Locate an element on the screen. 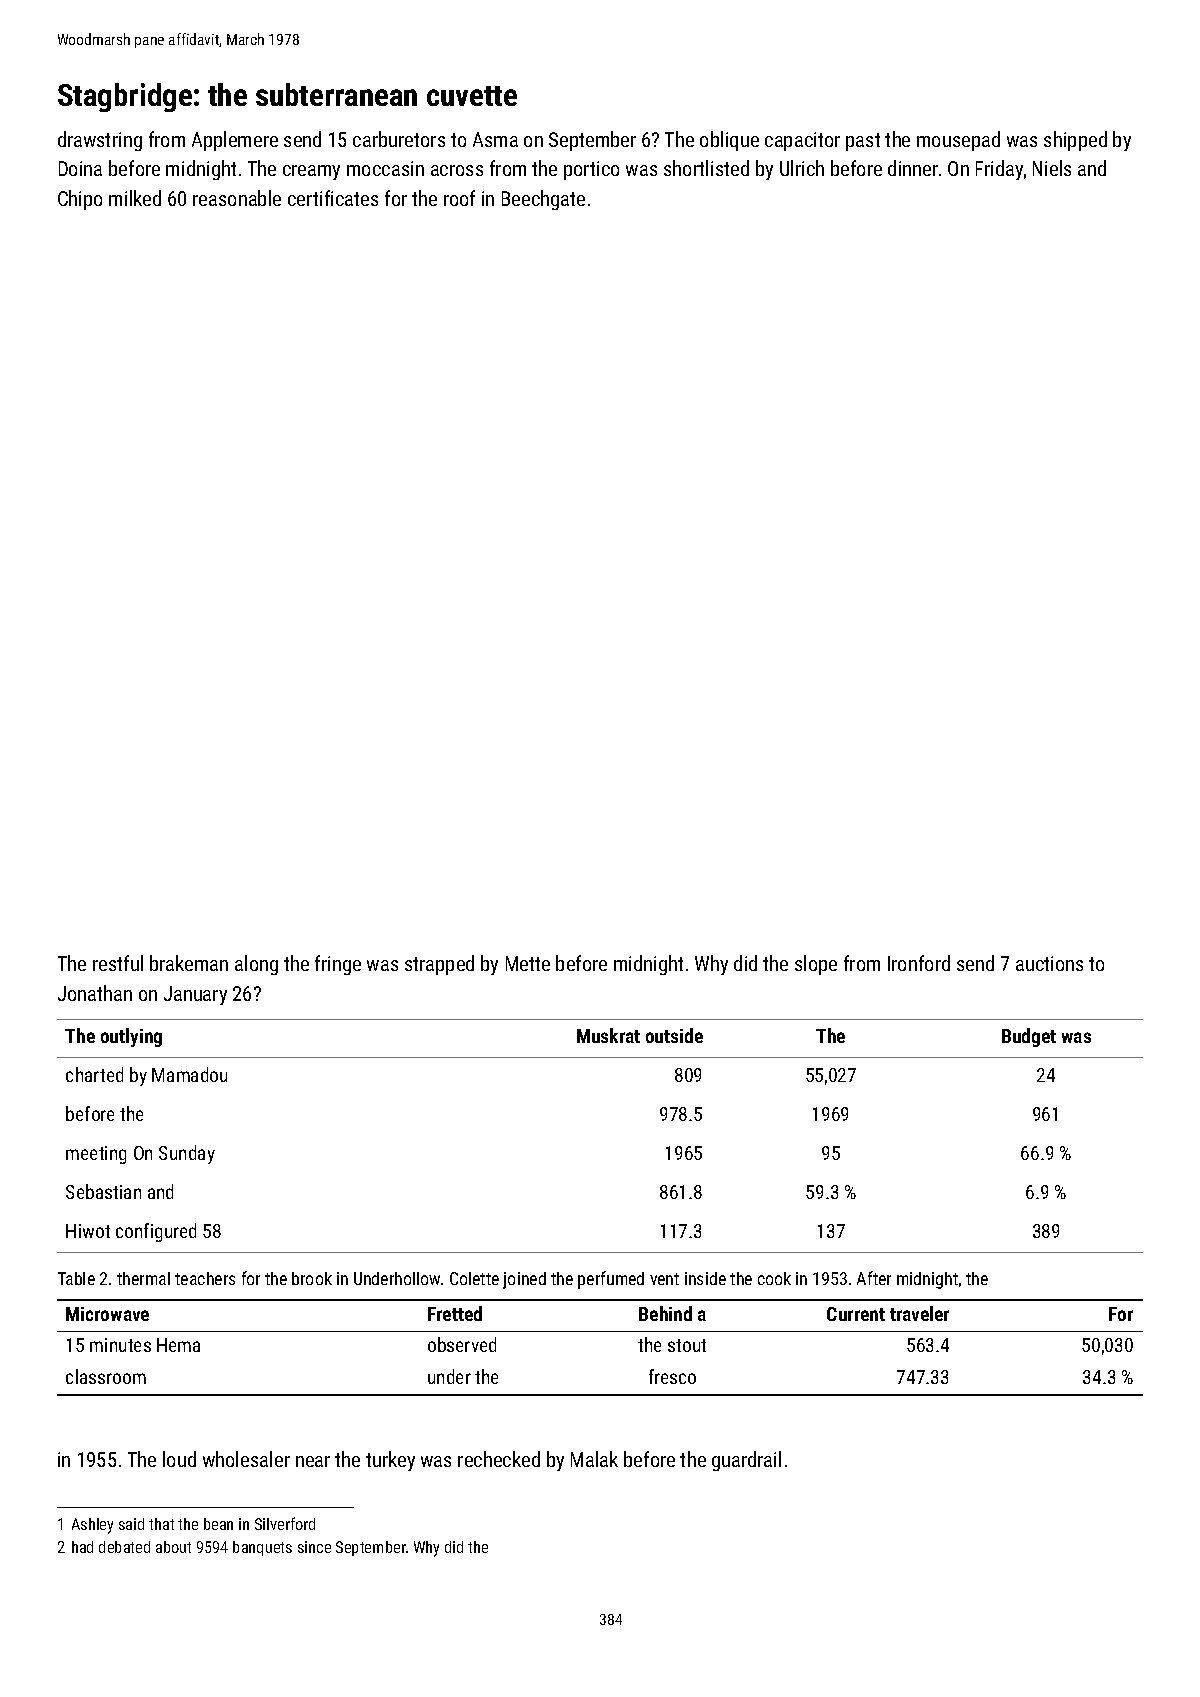 Image resolution: width=1200 pixels, height=1697 pixels. Mette is located at coordinates (528, 963).
